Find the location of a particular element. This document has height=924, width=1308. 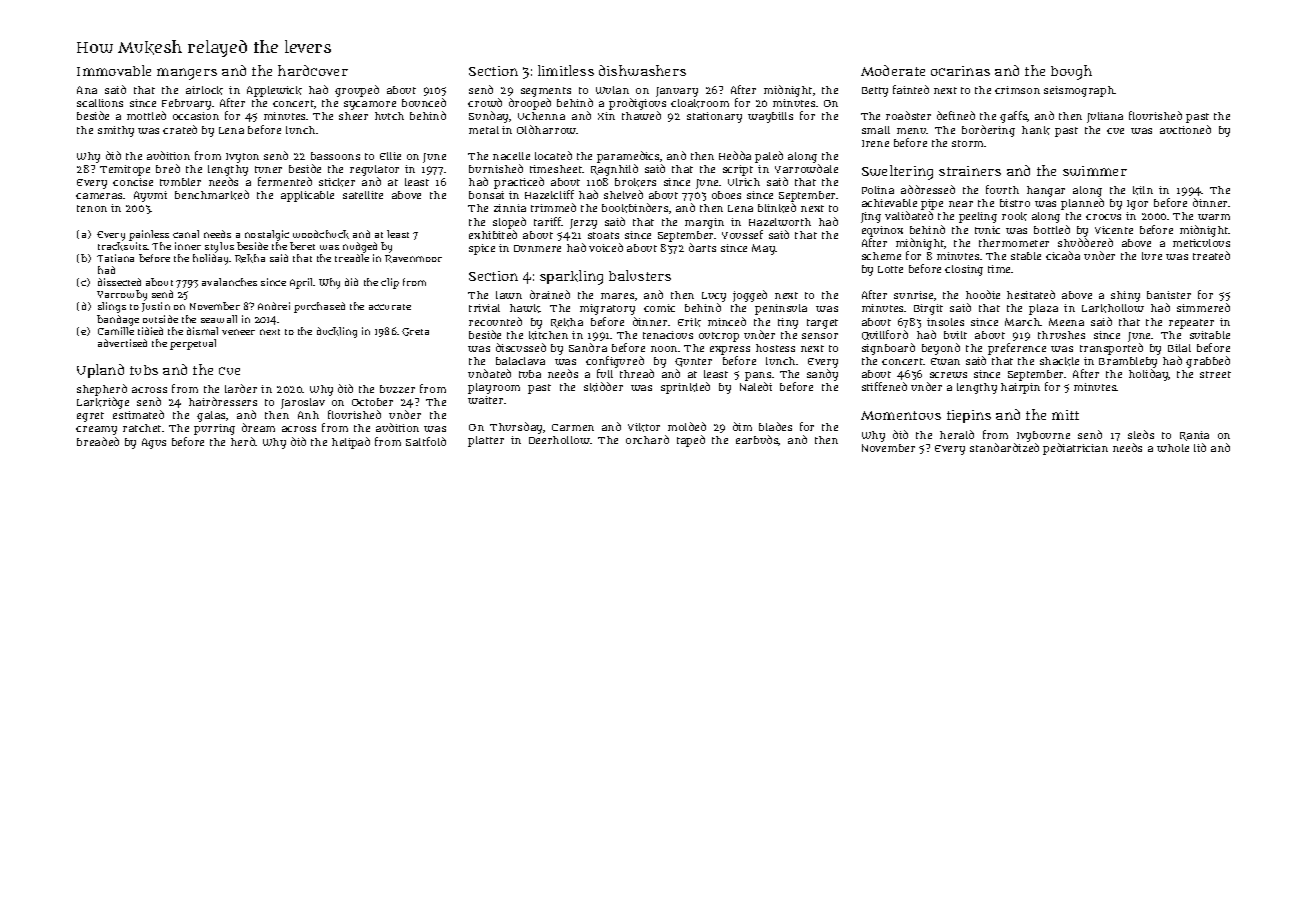

hardcover is located at coordinates (313, 70).
